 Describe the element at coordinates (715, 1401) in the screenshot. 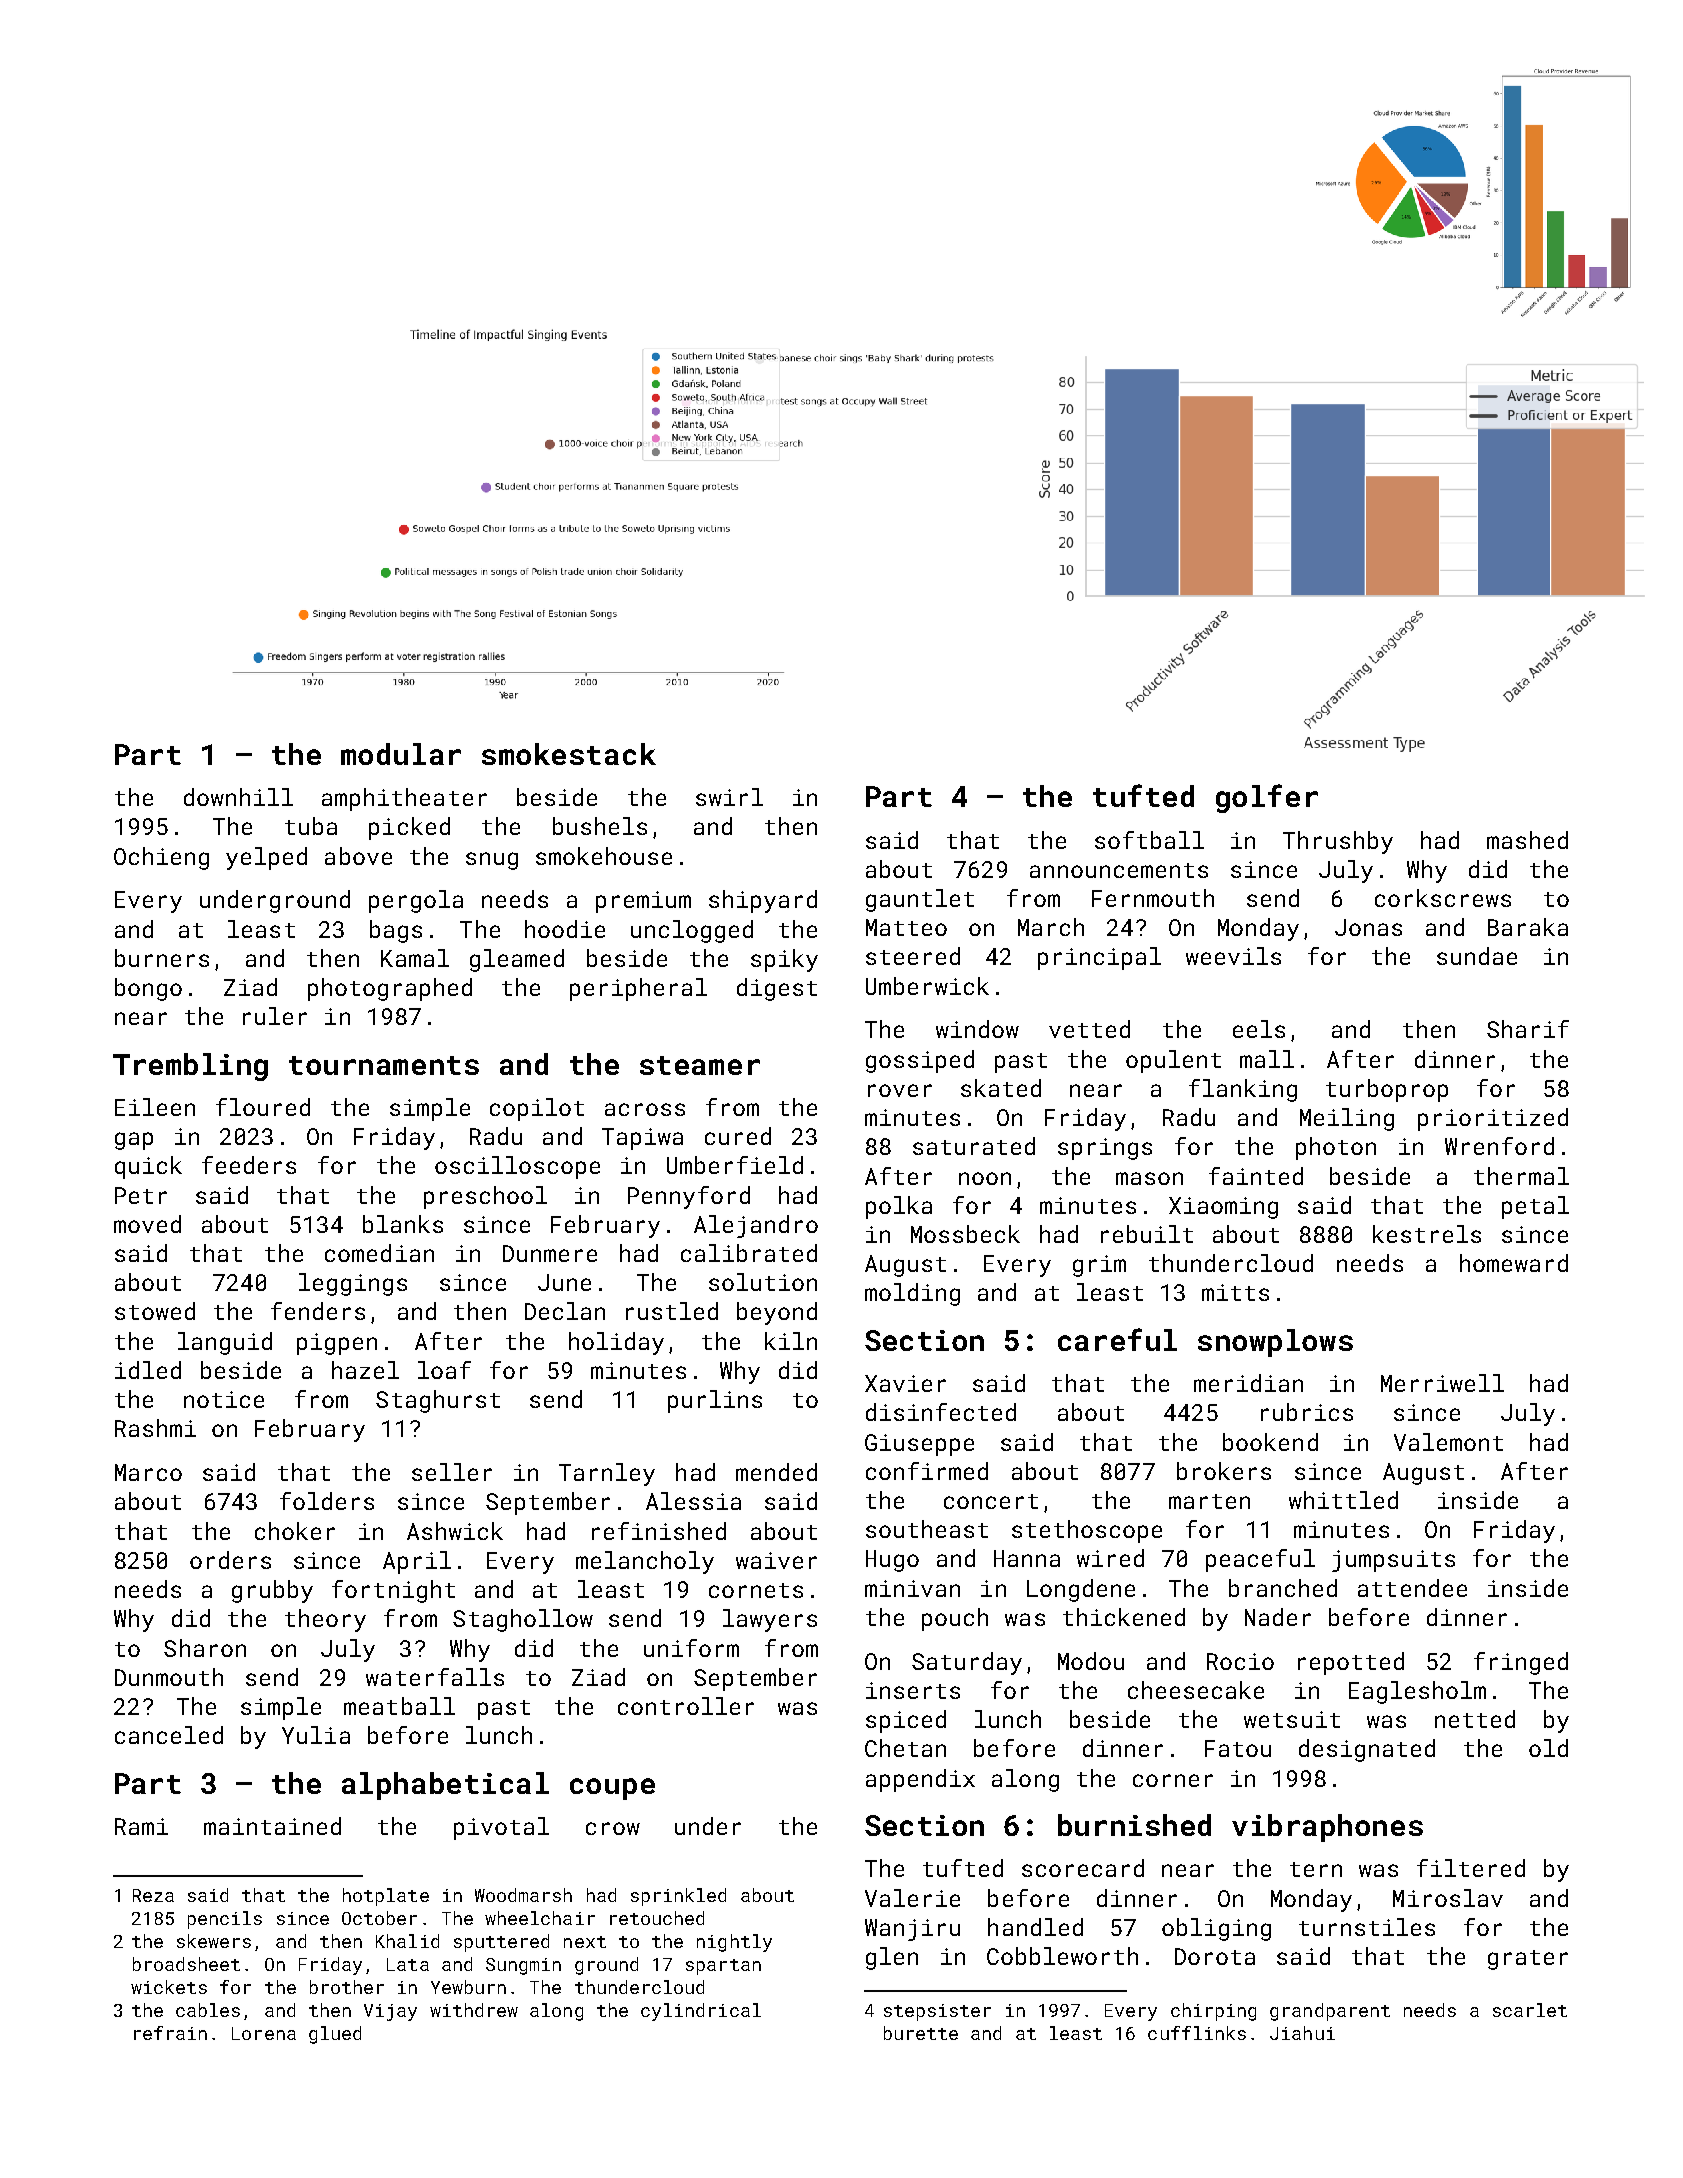

I see `purlins` at that location.
